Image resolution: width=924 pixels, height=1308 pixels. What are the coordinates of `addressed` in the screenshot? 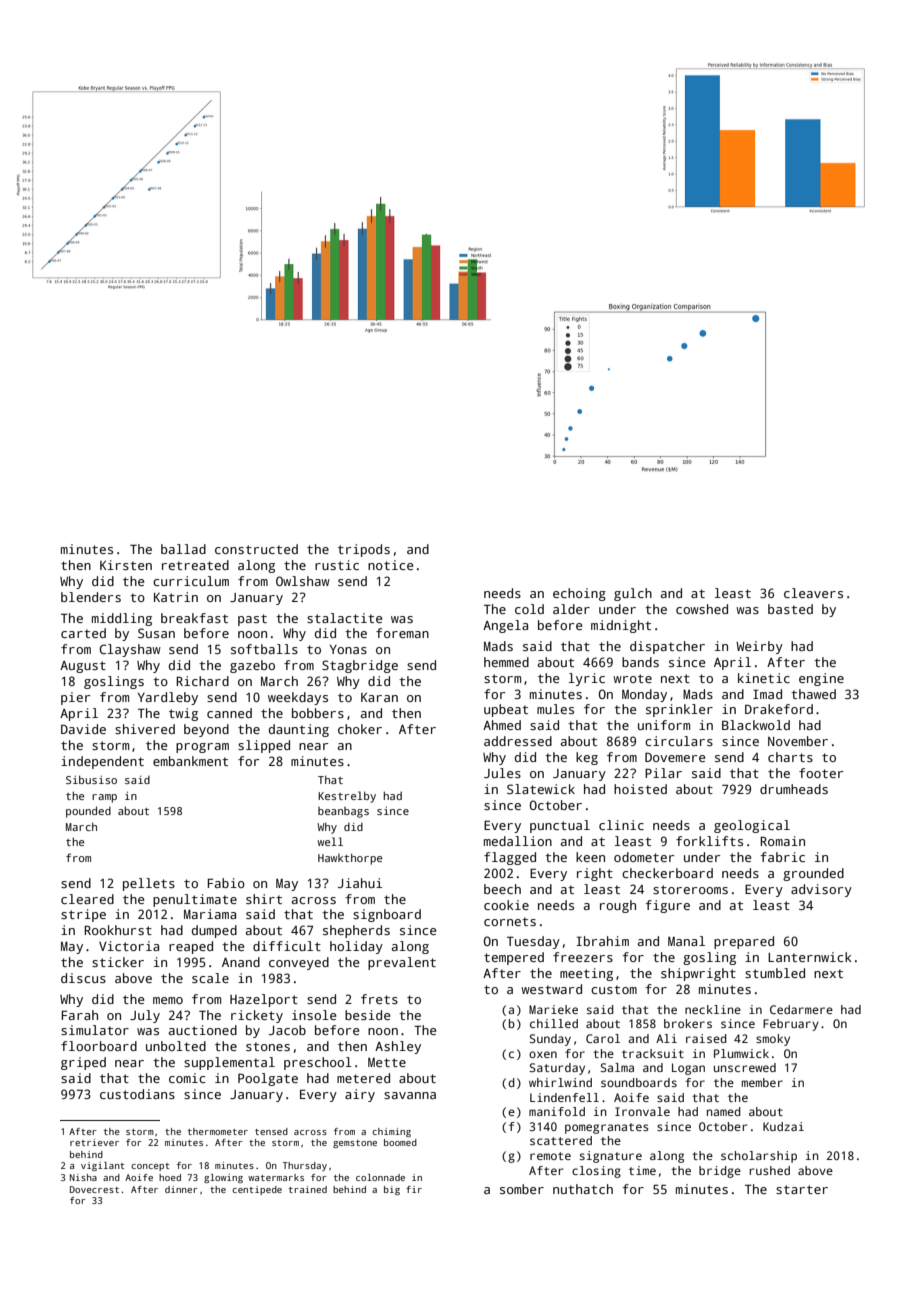 It's located at (518, 741).
